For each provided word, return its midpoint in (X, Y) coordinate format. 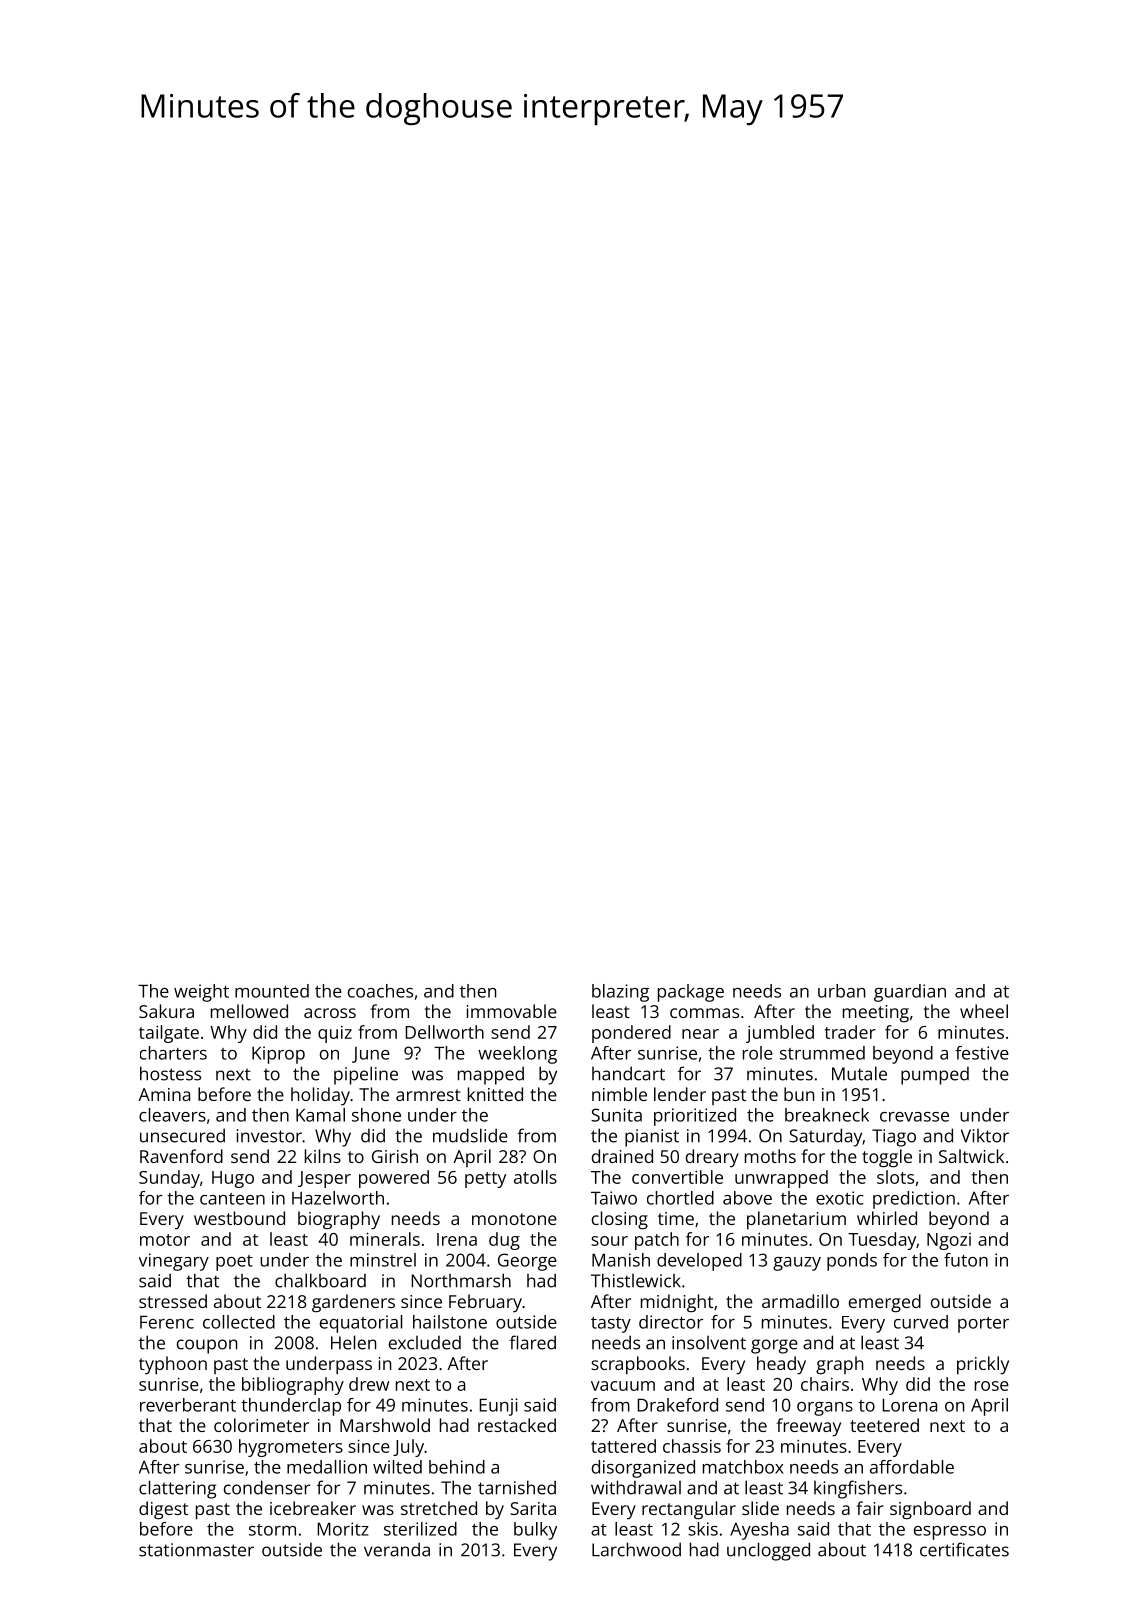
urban (841, 991)
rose (992, 1386)
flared (532, 1342)
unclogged (768, 1551)
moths (770, 1156)
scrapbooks (638, 1365)
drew (369, 1384)
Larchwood (636, 1549)
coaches (380, 991)
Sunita (616, 1115)
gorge (774, 1346)
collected (239, 1322)
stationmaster (196, 1550)
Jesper (324, 1179)
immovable (512, 1011)
